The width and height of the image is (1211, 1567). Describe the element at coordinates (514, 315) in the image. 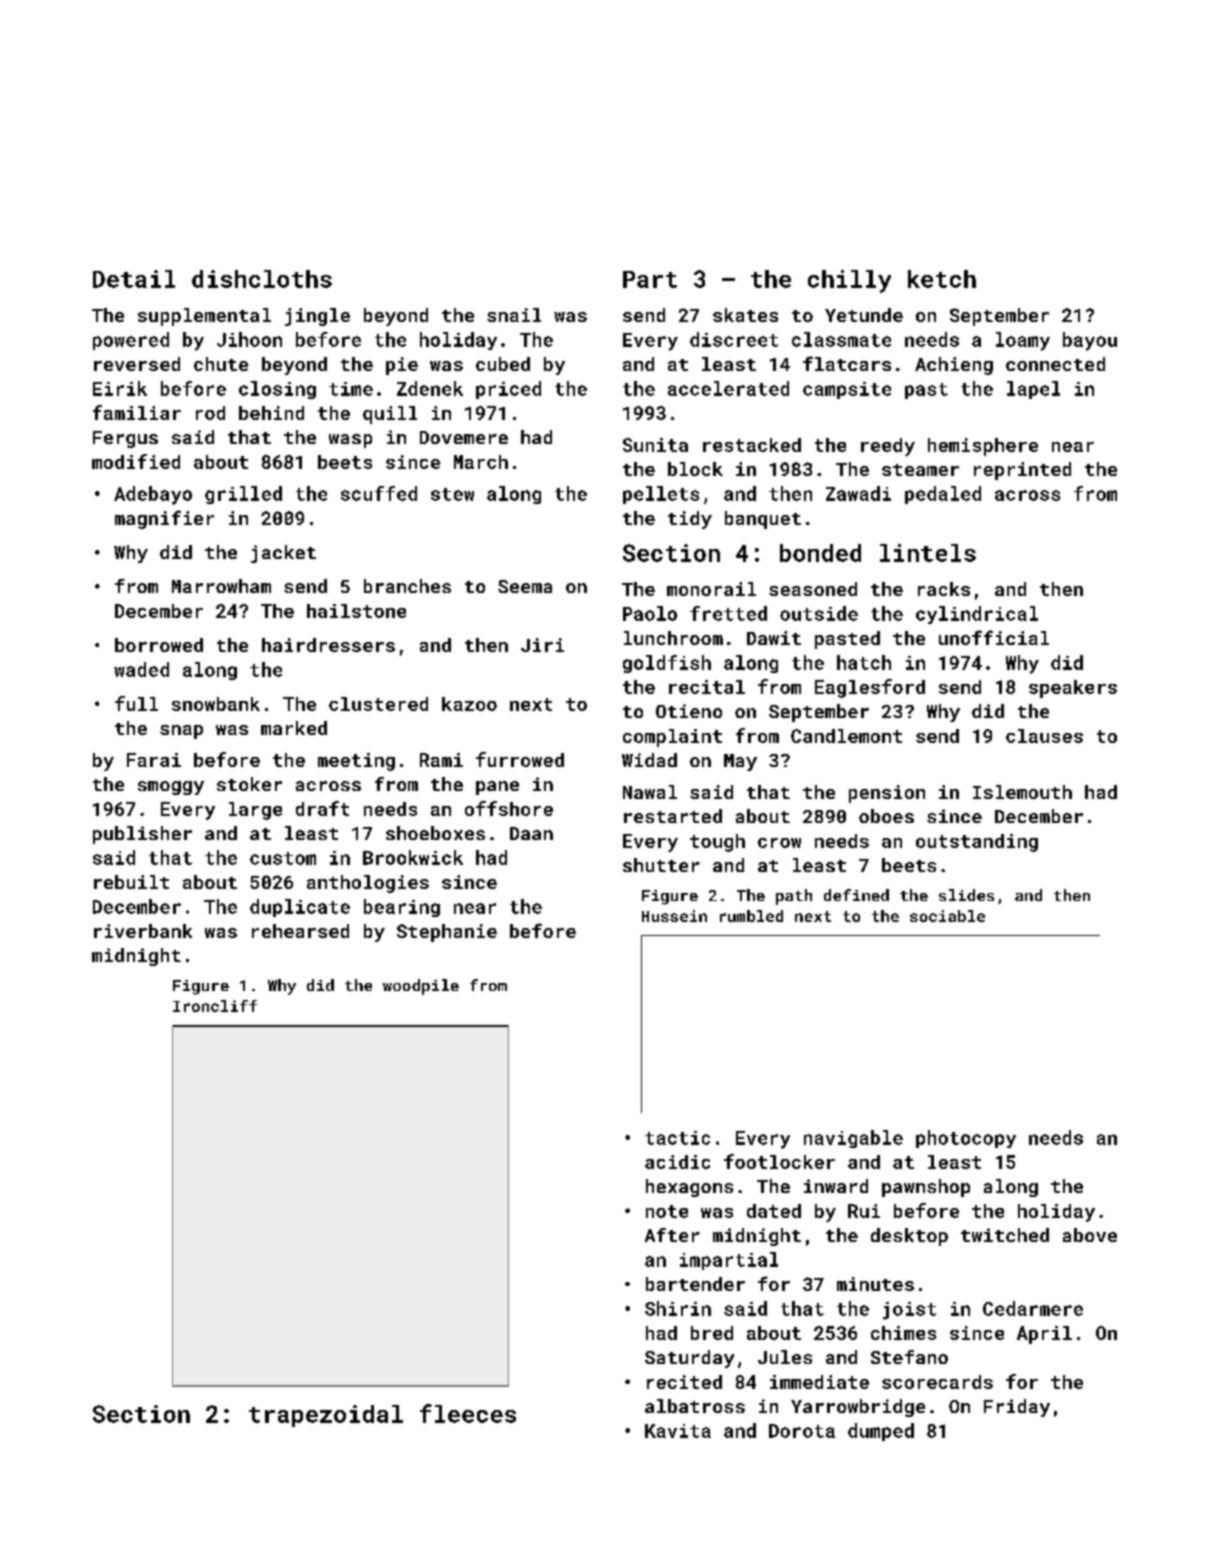

I see `snail` at that location.
